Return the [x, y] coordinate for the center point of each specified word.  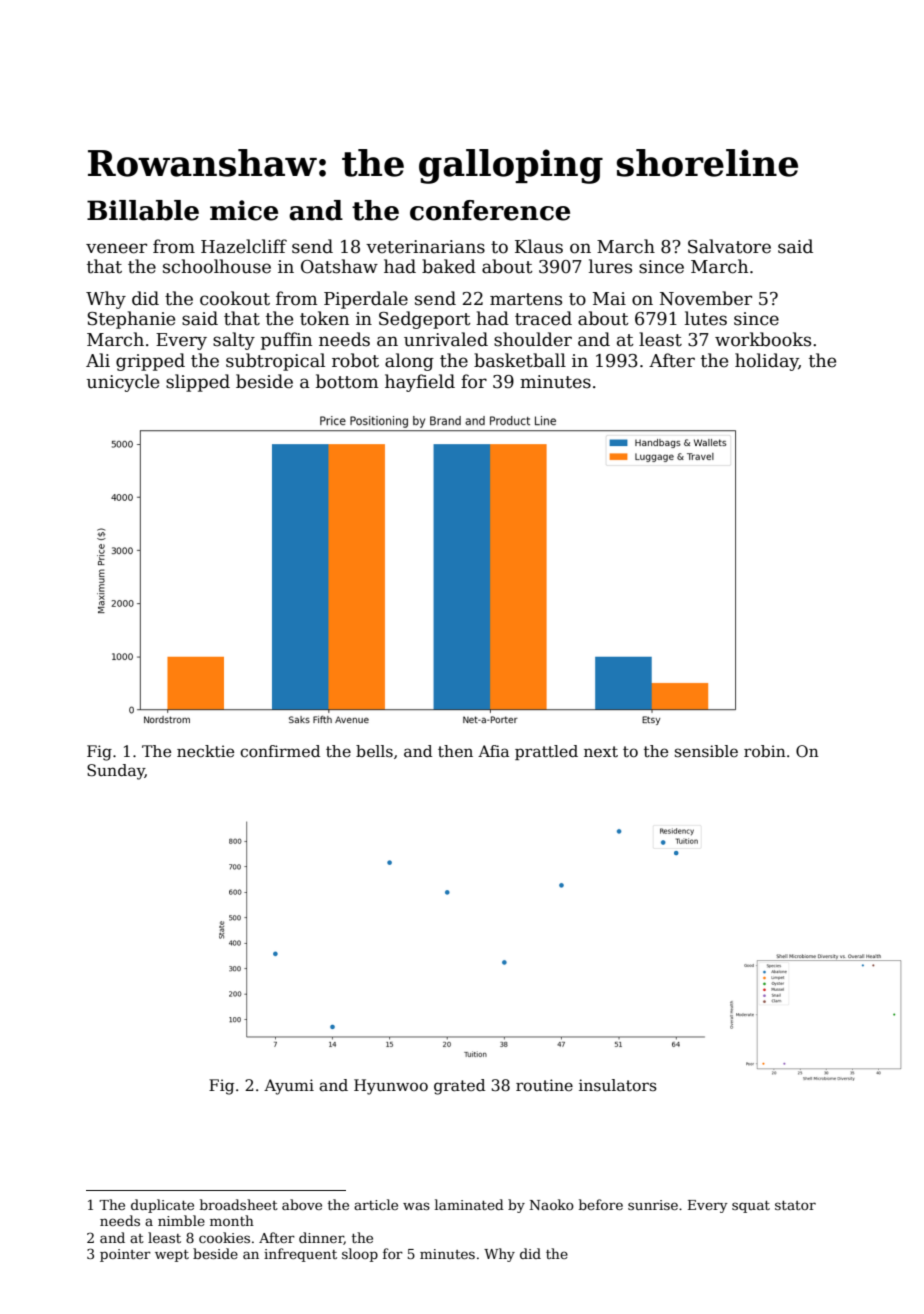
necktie [205, 751]
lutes [706, 318]
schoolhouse [217, 266]
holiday [767, 362]
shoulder [533, 339]
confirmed [280, 751]
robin [765, 751]
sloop [360, 1255]
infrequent [300, 1255]
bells [374, 751]
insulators [618, 1085]
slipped [198, 383]
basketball [520, 360]
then [455, 751]
